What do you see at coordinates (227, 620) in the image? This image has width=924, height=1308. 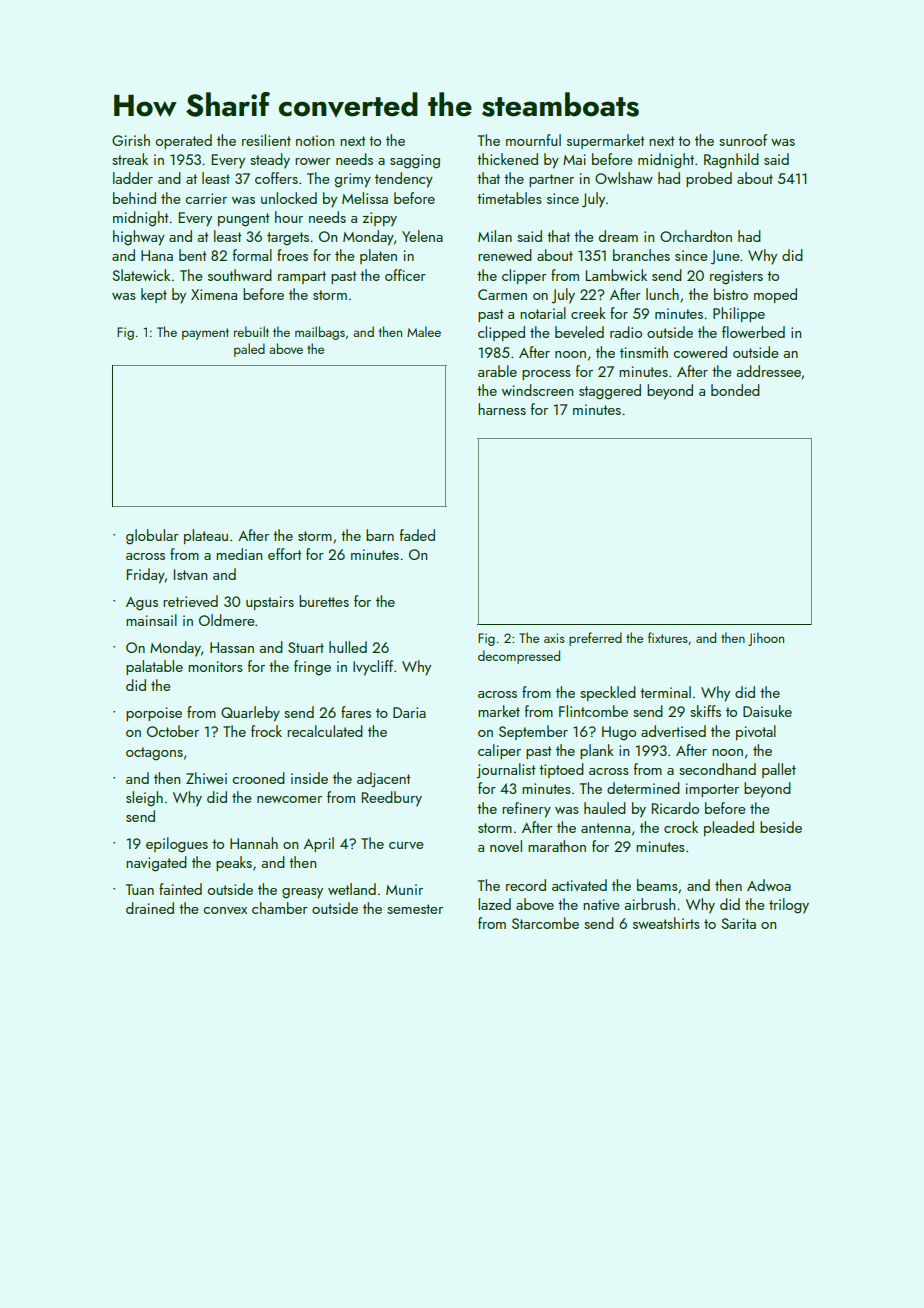 I see `Oldmere` at bounding box center [227, 620].
